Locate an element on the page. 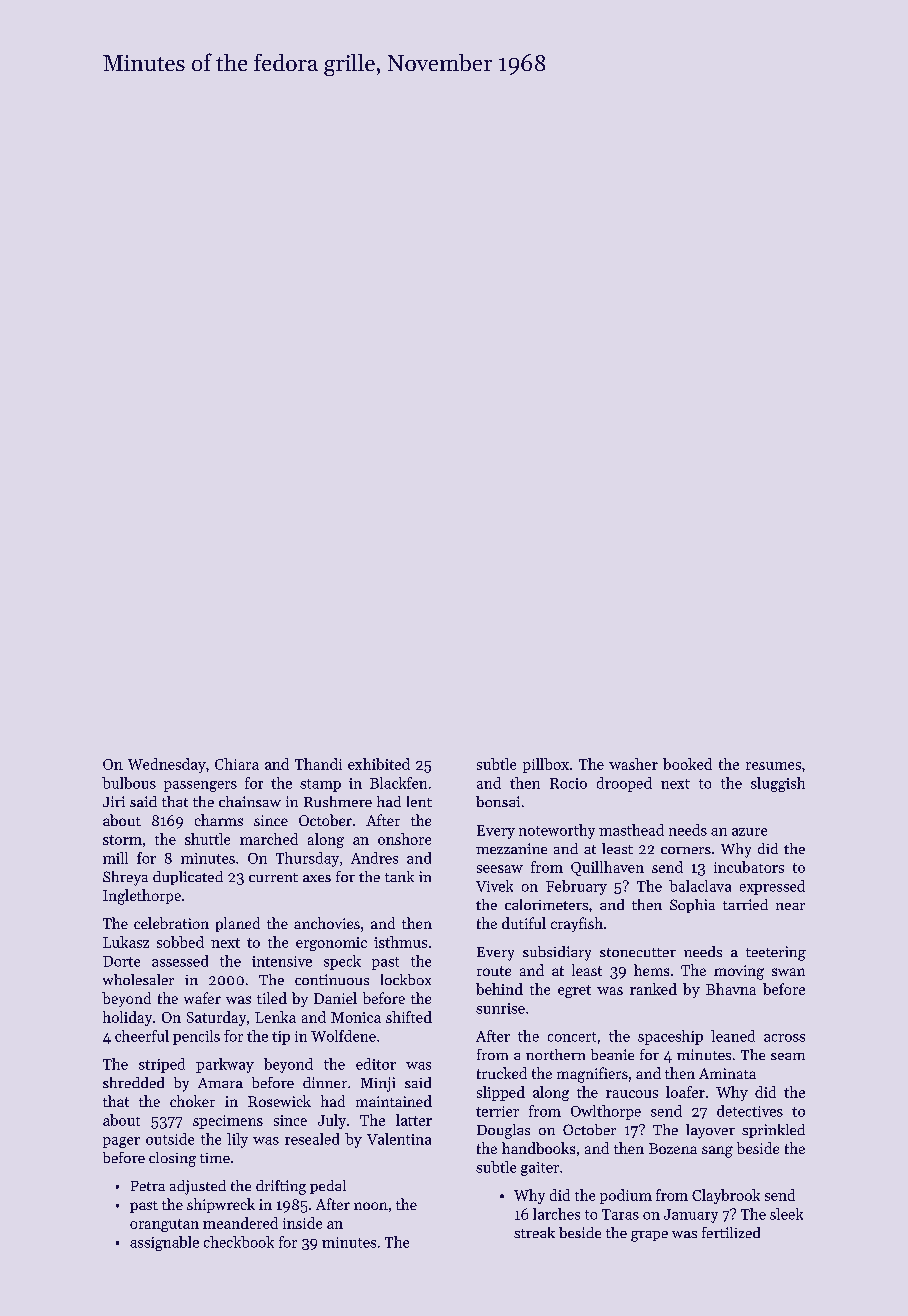 The width and height of the image is (908, 1316). streak is located at coordinates (534, 1232).
